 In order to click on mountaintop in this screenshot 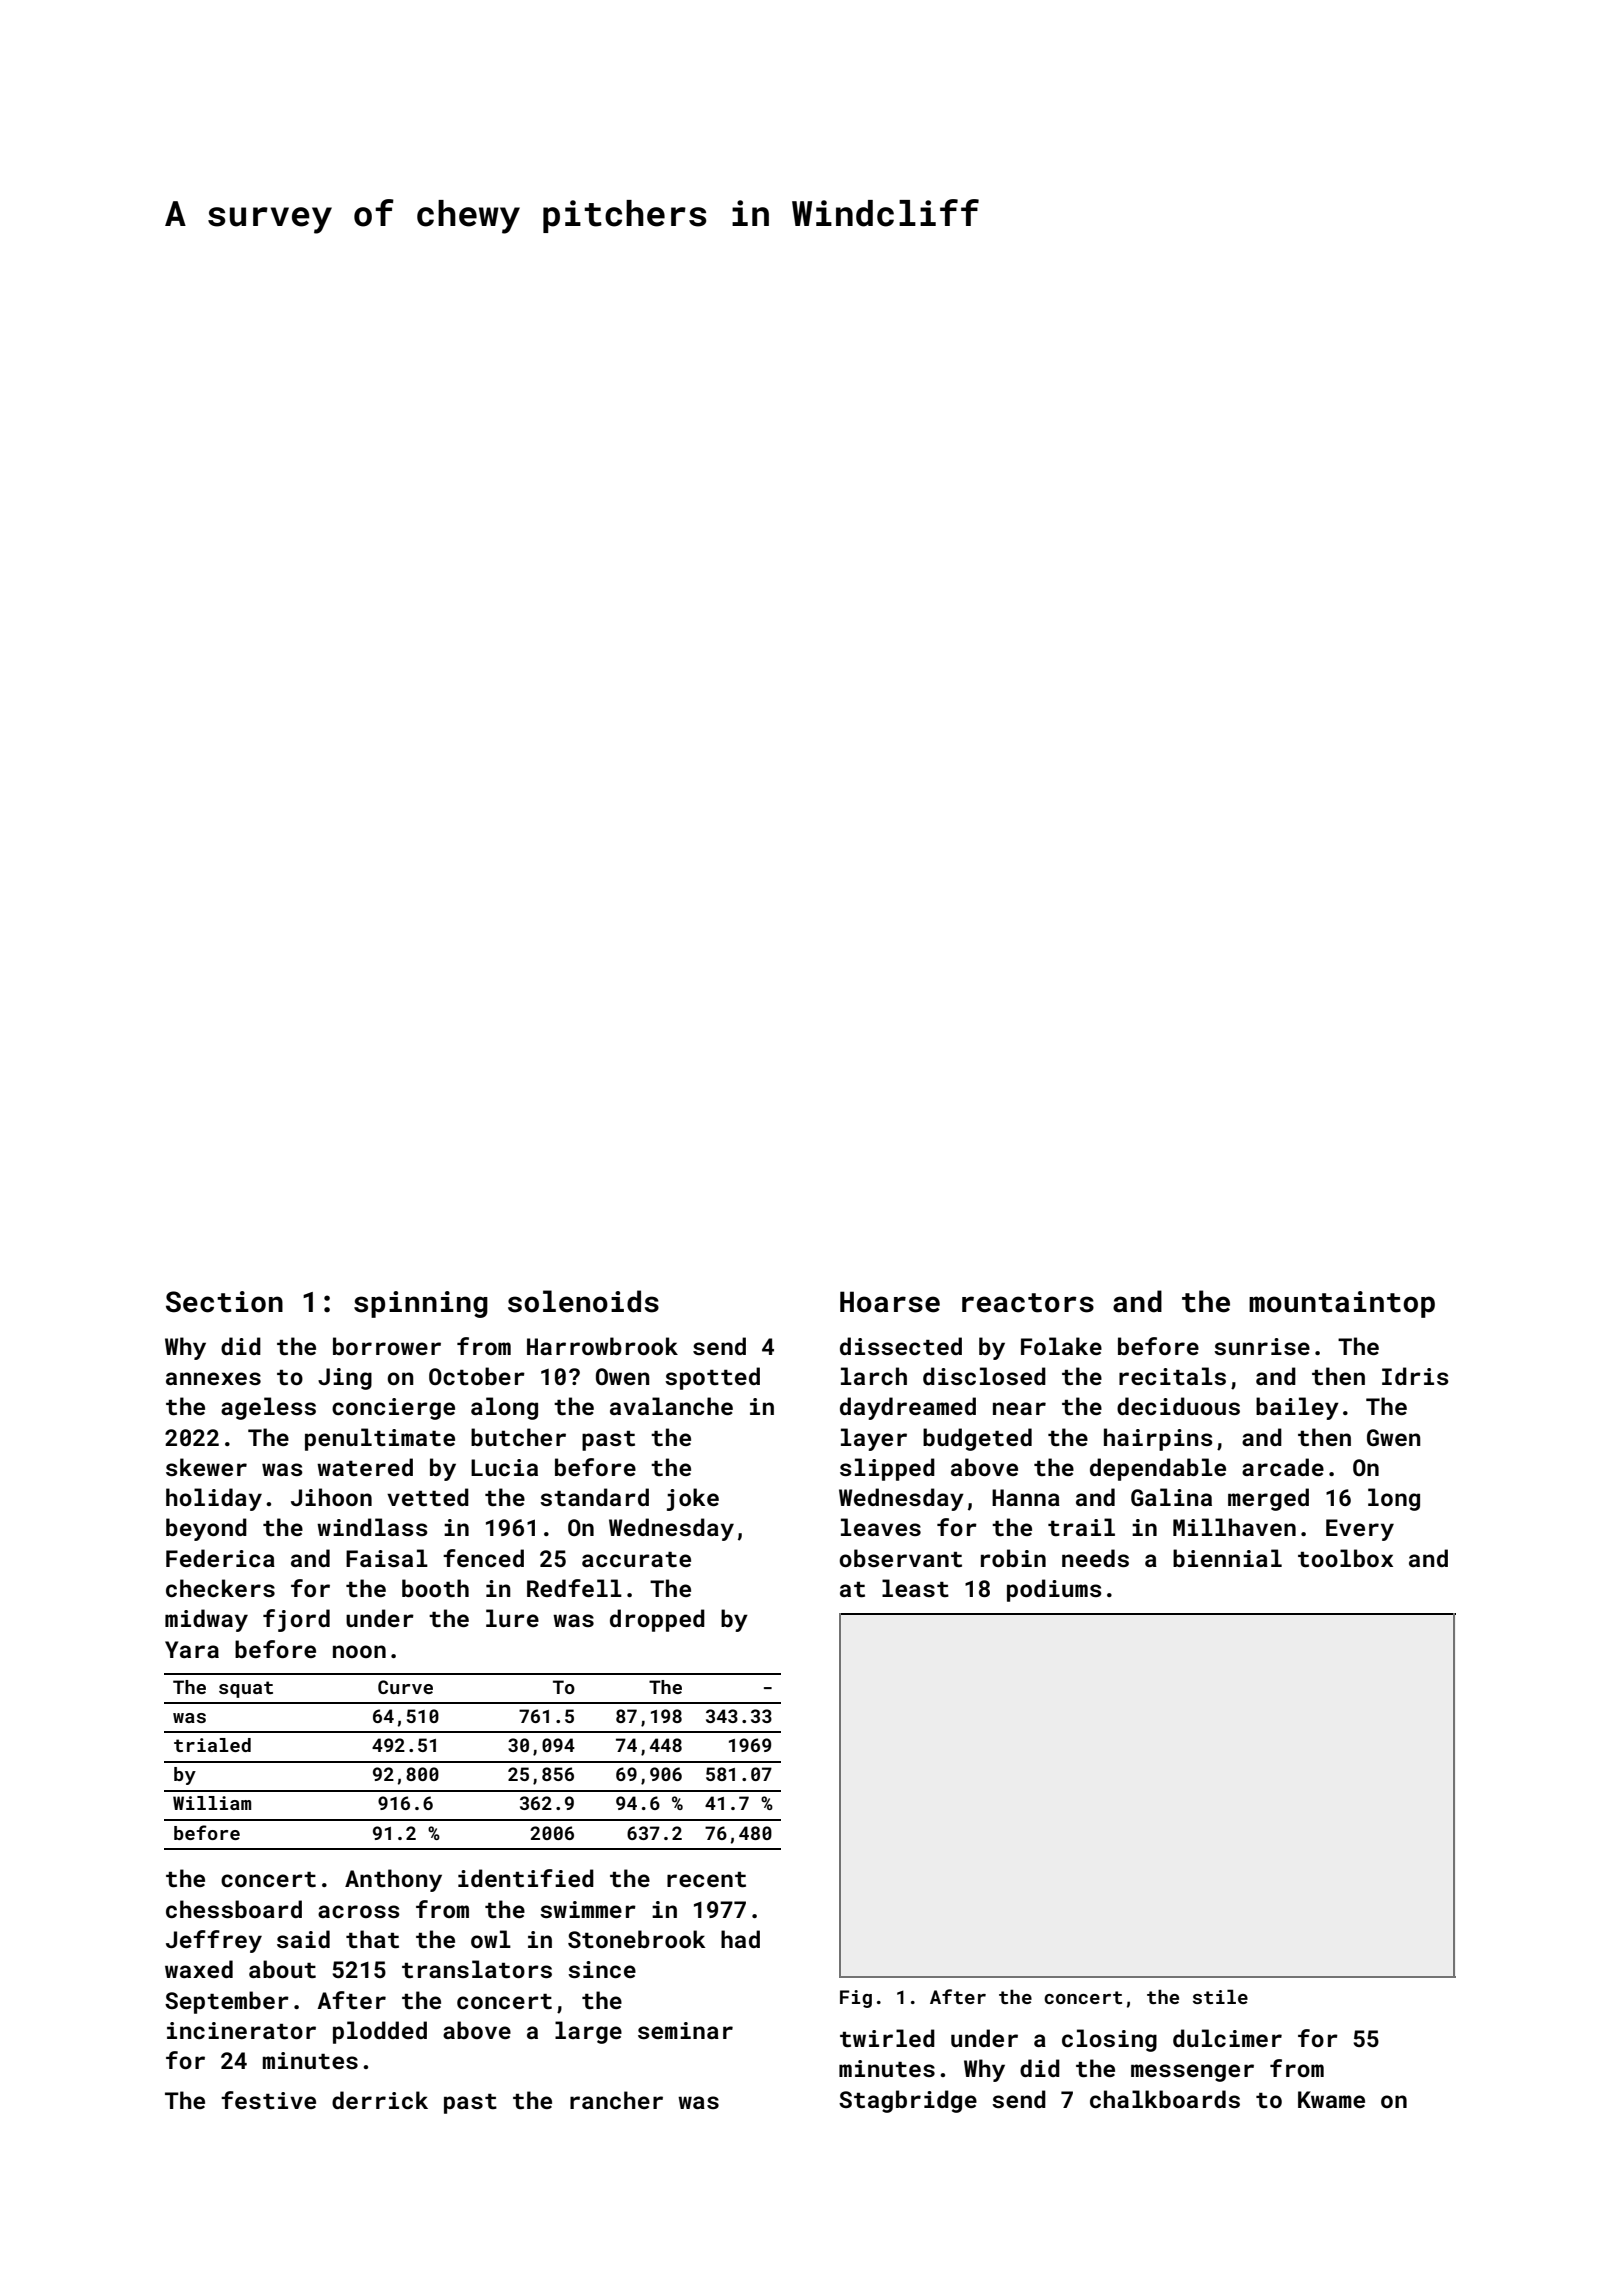, I will do `click(1342, 1304)`.
